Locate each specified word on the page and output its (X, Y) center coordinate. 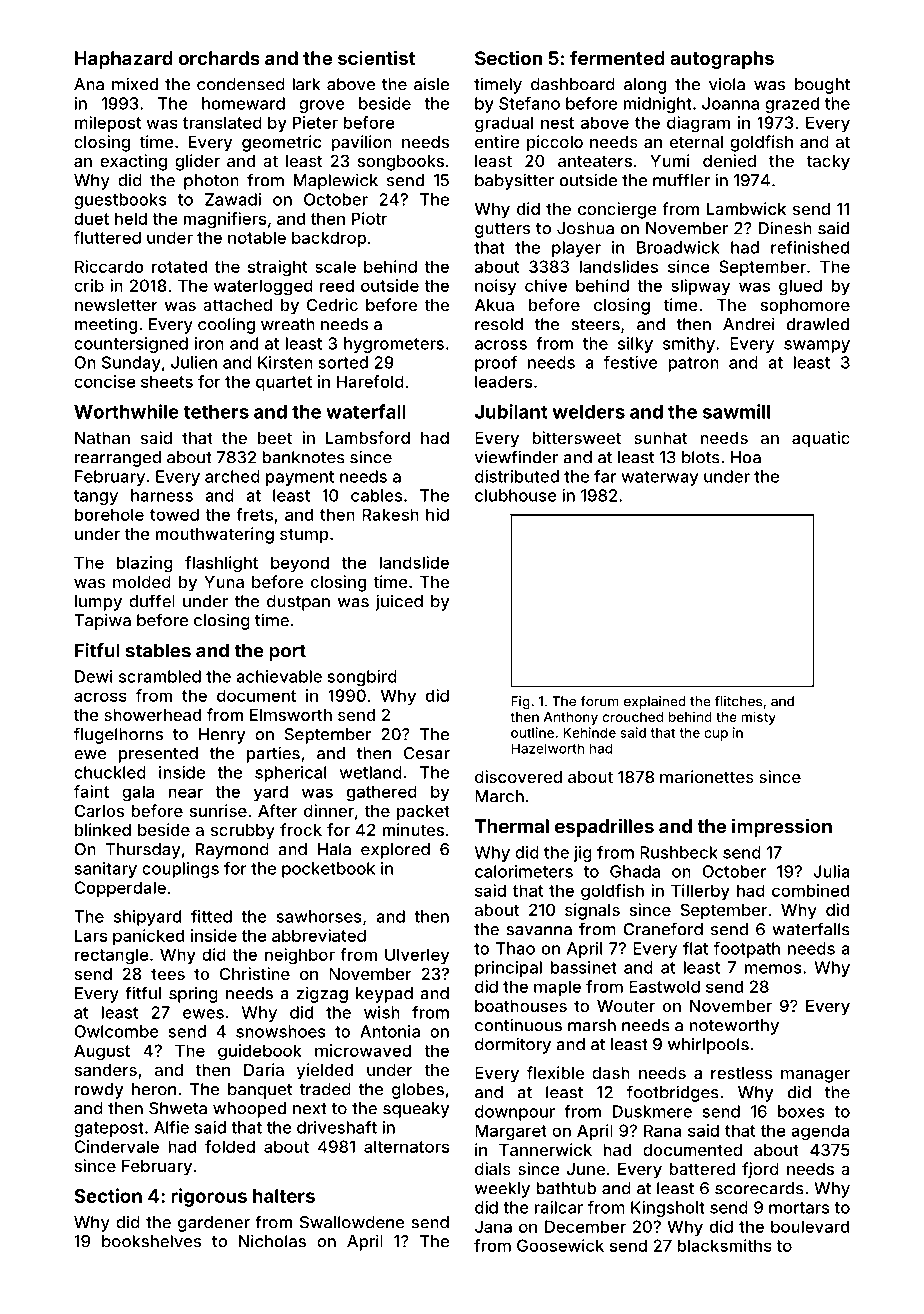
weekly (502, 1190)
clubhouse (516, 495)
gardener (214, 1224)
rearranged (118, 459)
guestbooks (120, 201)
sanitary (105, 870)
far (605, 476)
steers (595, 325)
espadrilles (604, 827)
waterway (659, 478)
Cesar (427, 753)
